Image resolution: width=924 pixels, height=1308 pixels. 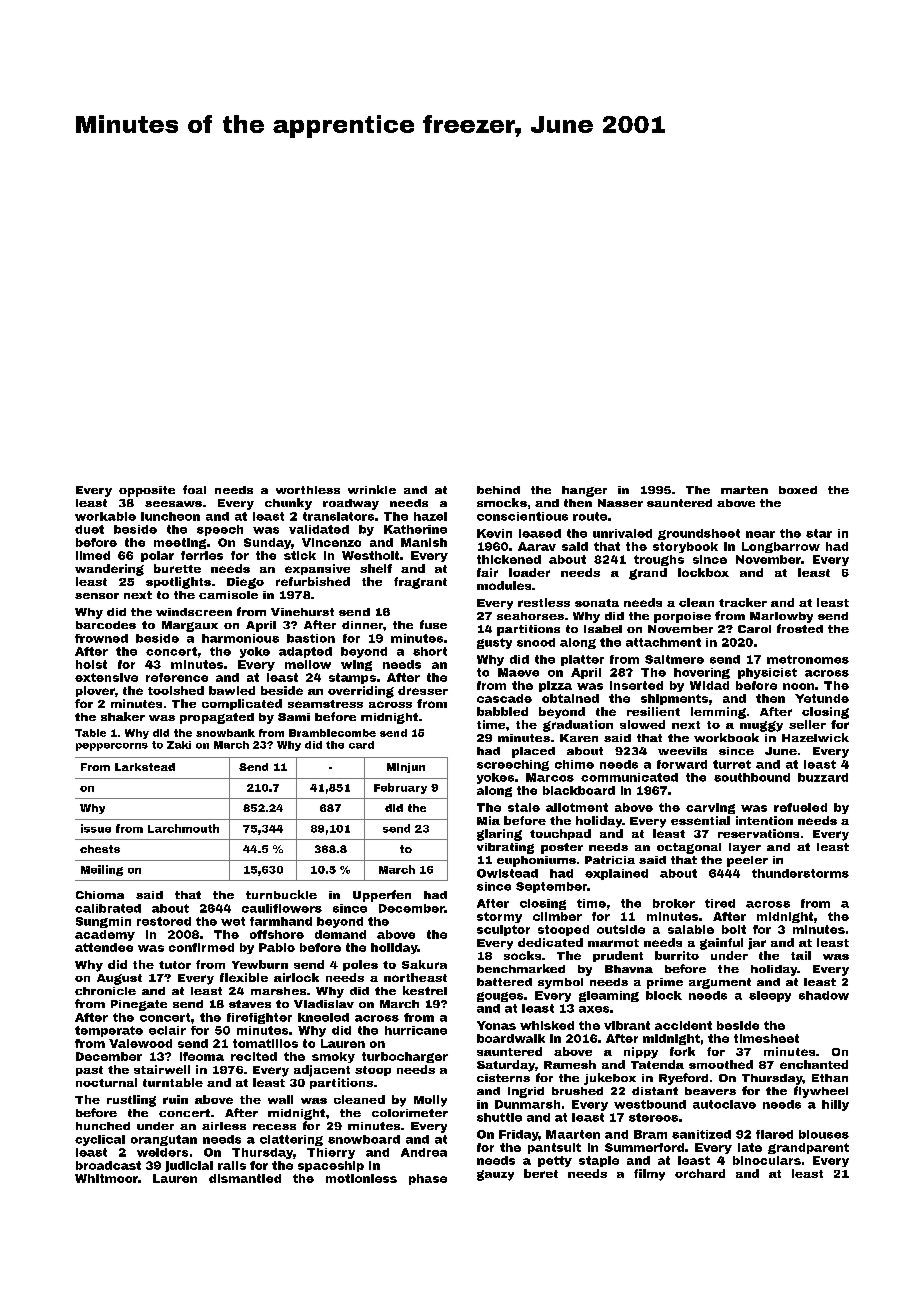 I want to click on filmy, so click(x=649, y=1175).
